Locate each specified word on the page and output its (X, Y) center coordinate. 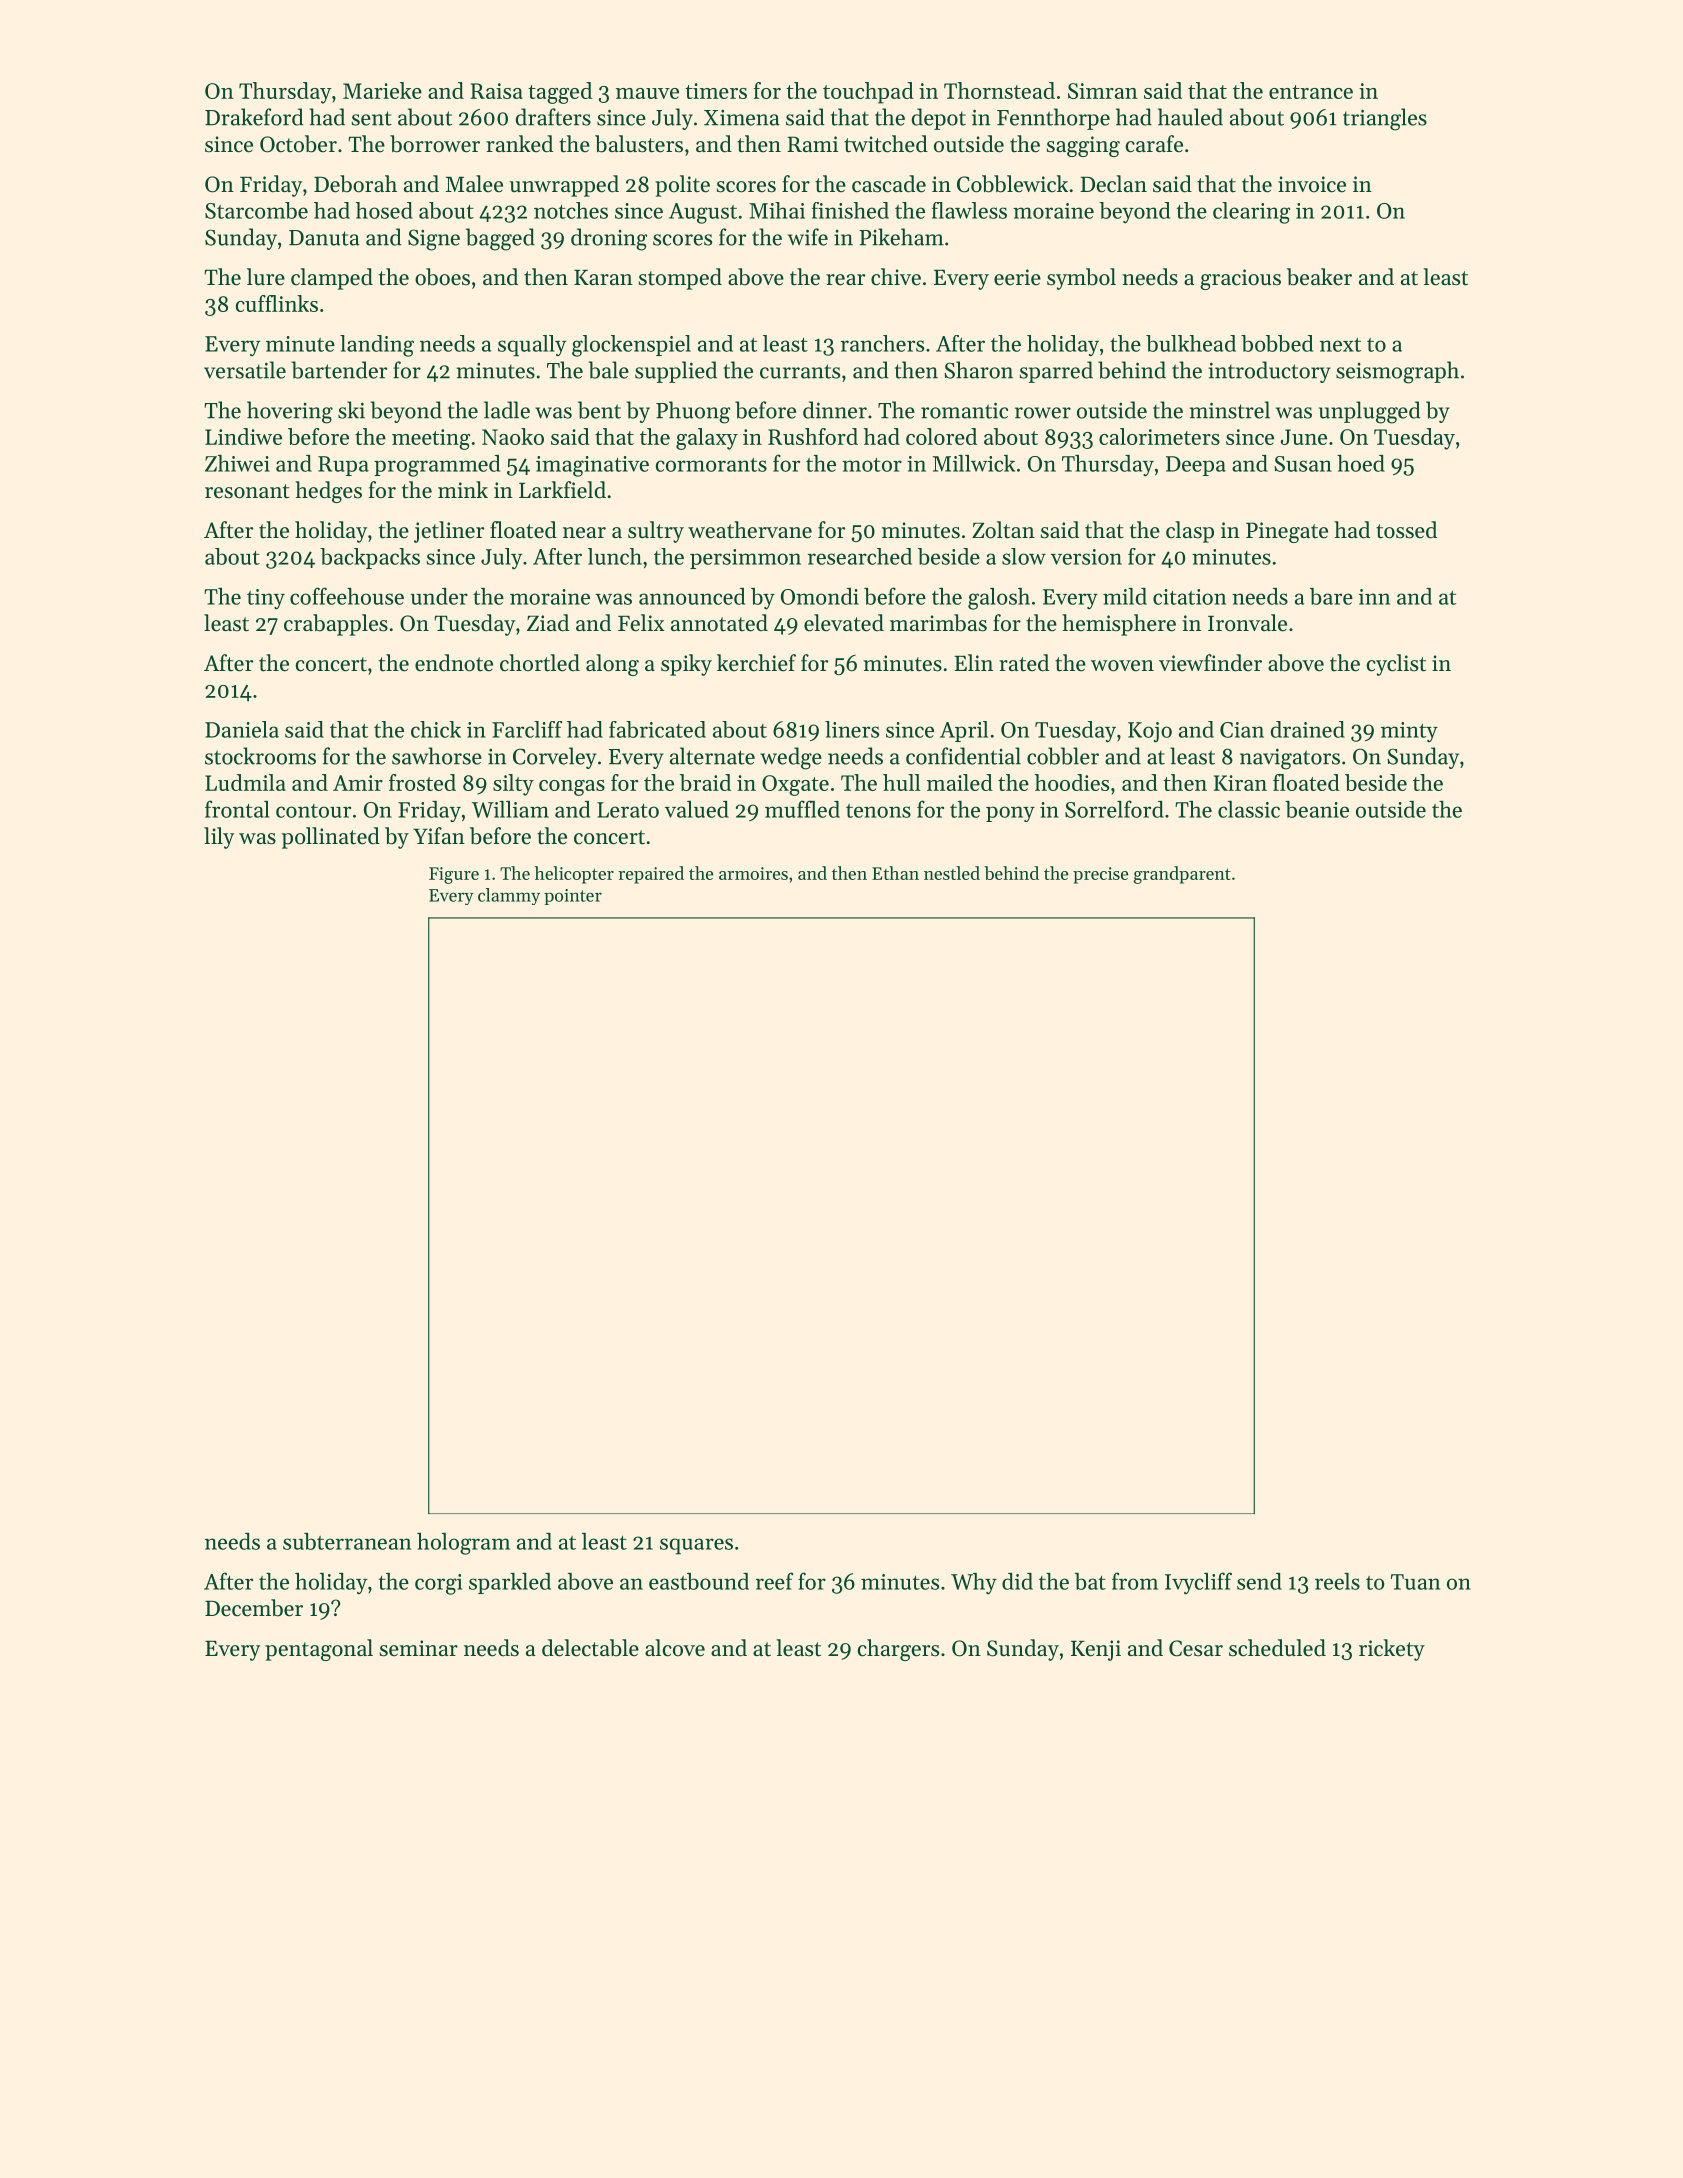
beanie (1317, 809)
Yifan (439, 835)
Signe (434, 240)
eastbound (699, 1581)
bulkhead (1191, 343)
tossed (1406, 530)
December (254, 1608)
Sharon (978, 370)
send (1259, 1581)
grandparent (1182, 875)
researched (860, 556)
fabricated (657, 729)
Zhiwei (237, 463)
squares (696, 1546)
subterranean (347, 1541)
